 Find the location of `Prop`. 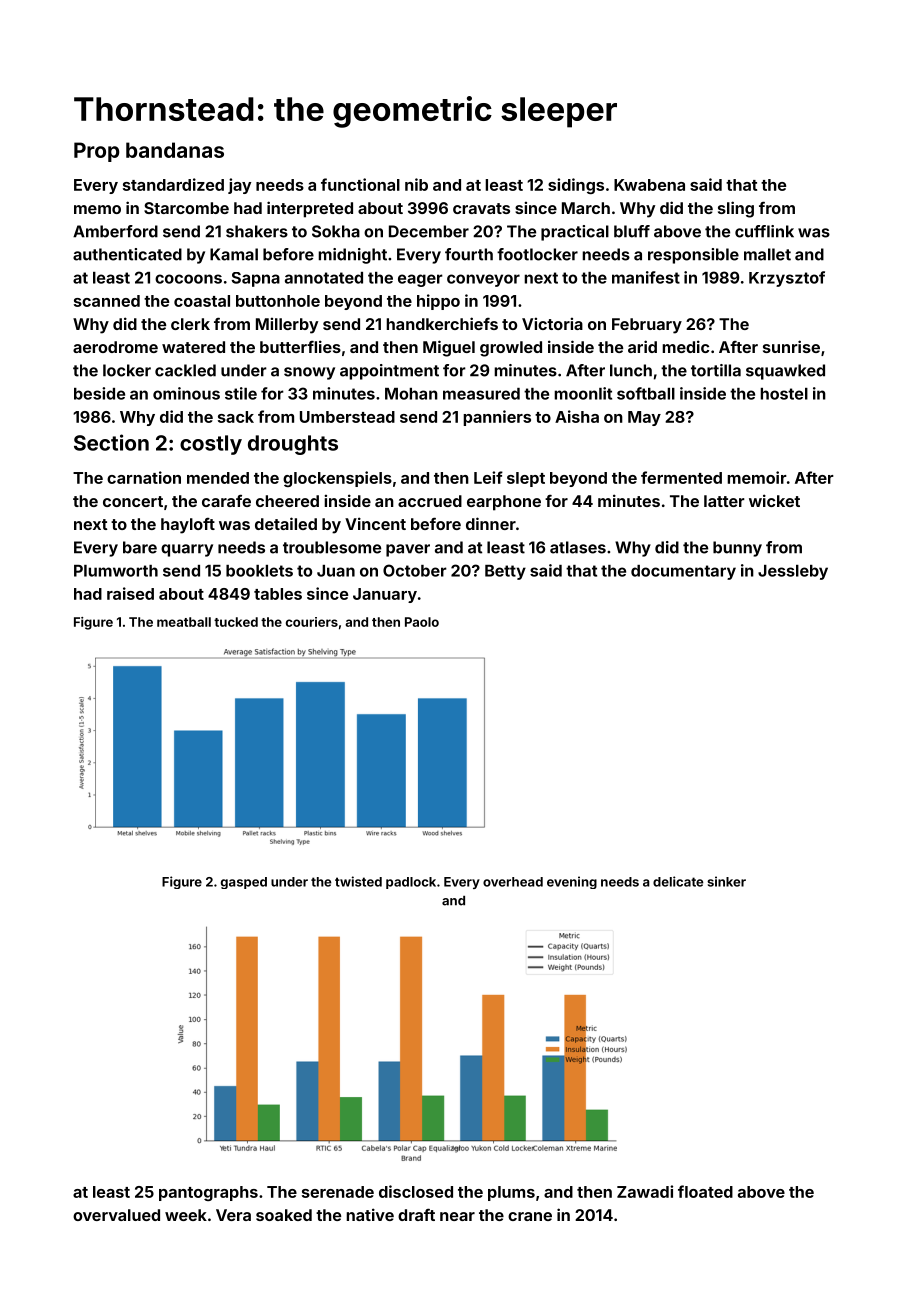

Prop is located at coordinates (96, 152).
